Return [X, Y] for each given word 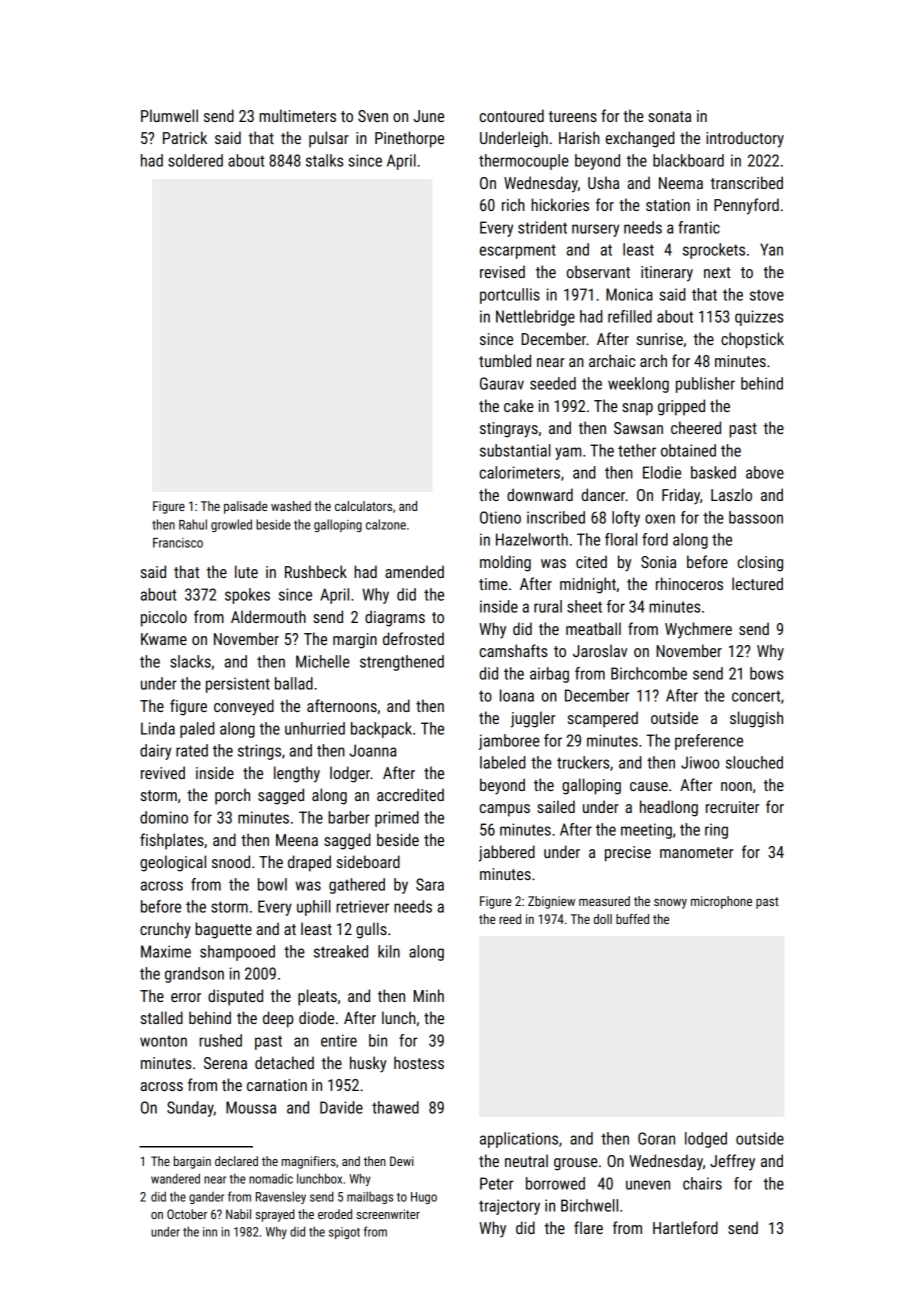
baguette [223, 930]
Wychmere [698, 630]
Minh [428, 995]
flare [588, 1227]
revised [502, 271]
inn [210, 1232]
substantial [515, 450]
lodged [706, 1140]
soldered [195, 160]
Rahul [193, 524]
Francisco [178, 543]
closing [760, 563]
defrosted [413, 638]
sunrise [660, 339]
